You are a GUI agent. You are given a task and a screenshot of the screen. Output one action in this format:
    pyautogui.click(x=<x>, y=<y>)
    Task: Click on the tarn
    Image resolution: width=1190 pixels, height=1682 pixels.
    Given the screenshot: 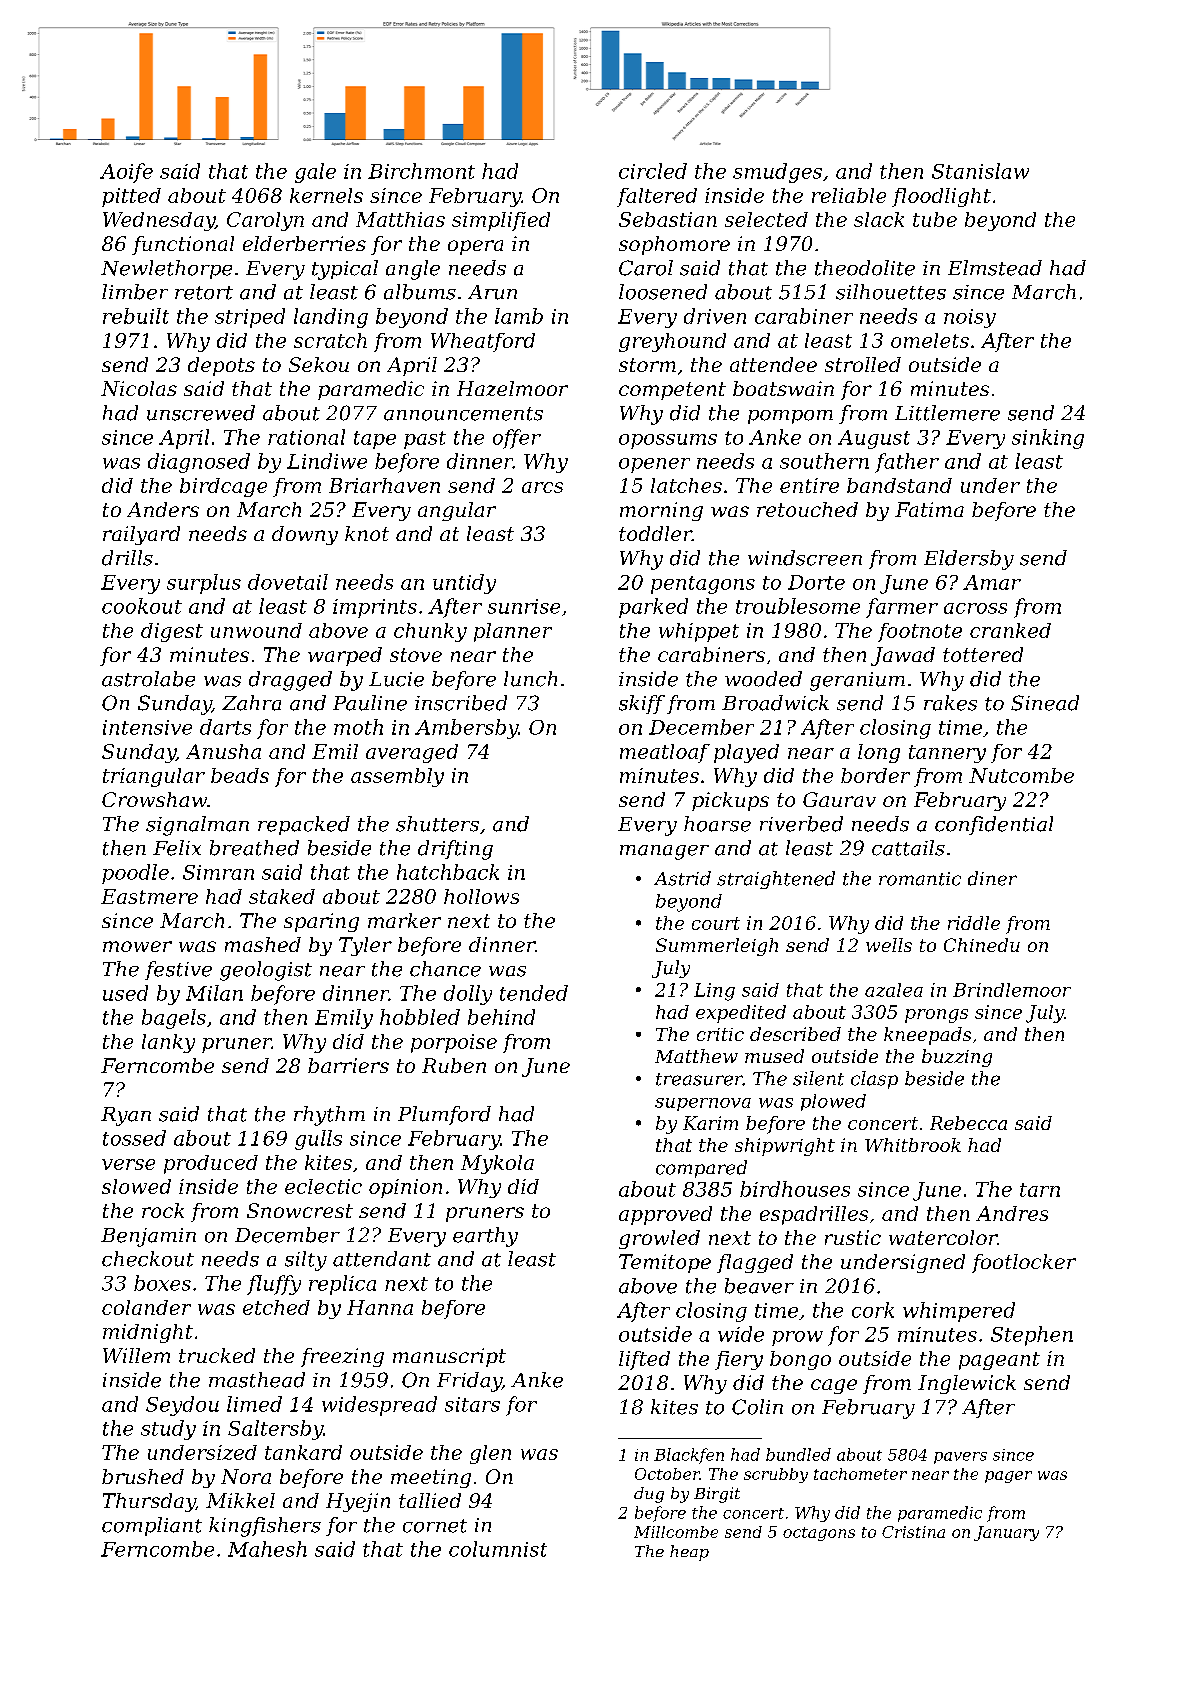 What is the action you would take?
    pyautogui.click(x=1040, y=1190)
